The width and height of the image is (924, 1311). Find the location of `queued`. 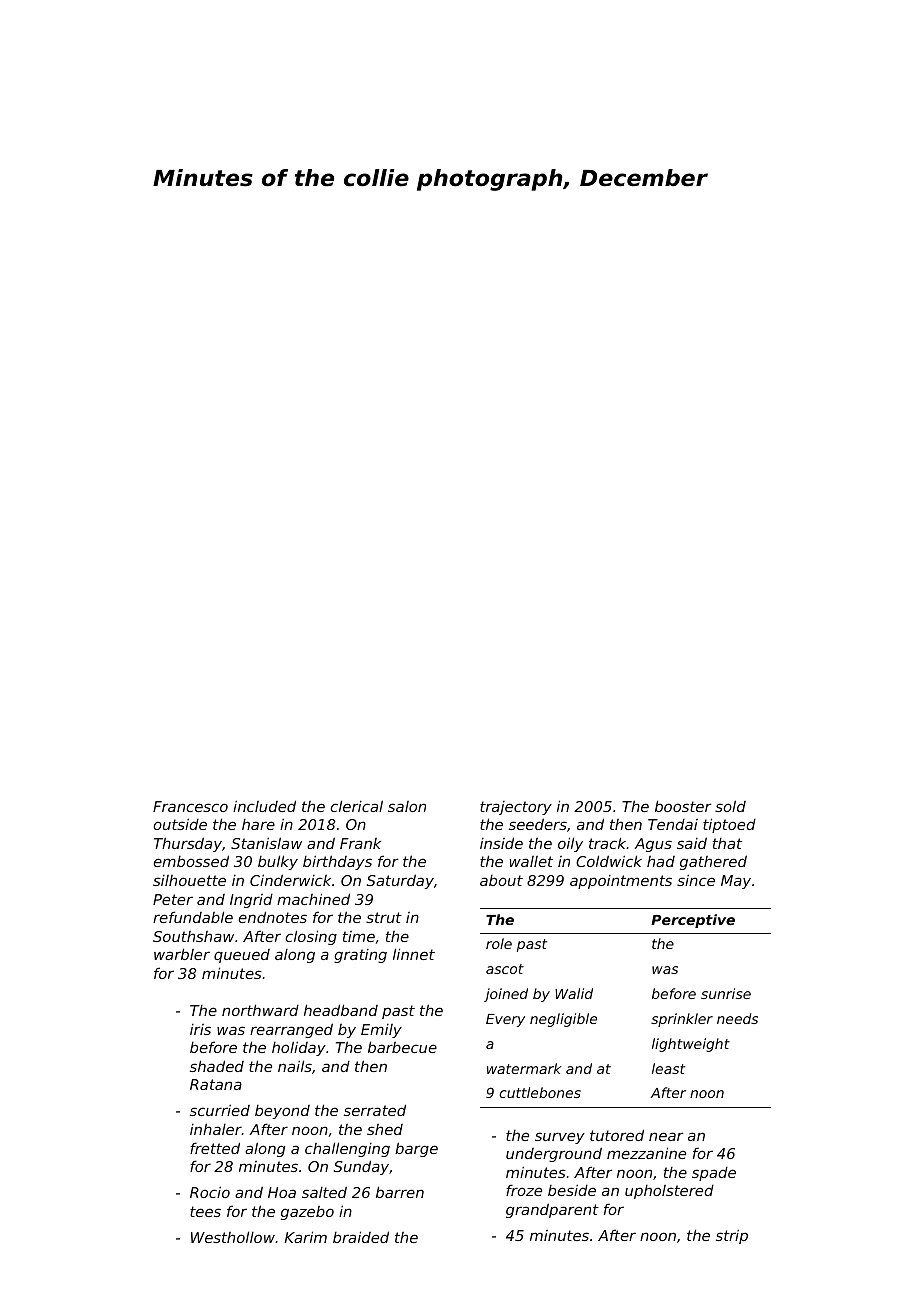

queued is located at coordinates (242, 956).
